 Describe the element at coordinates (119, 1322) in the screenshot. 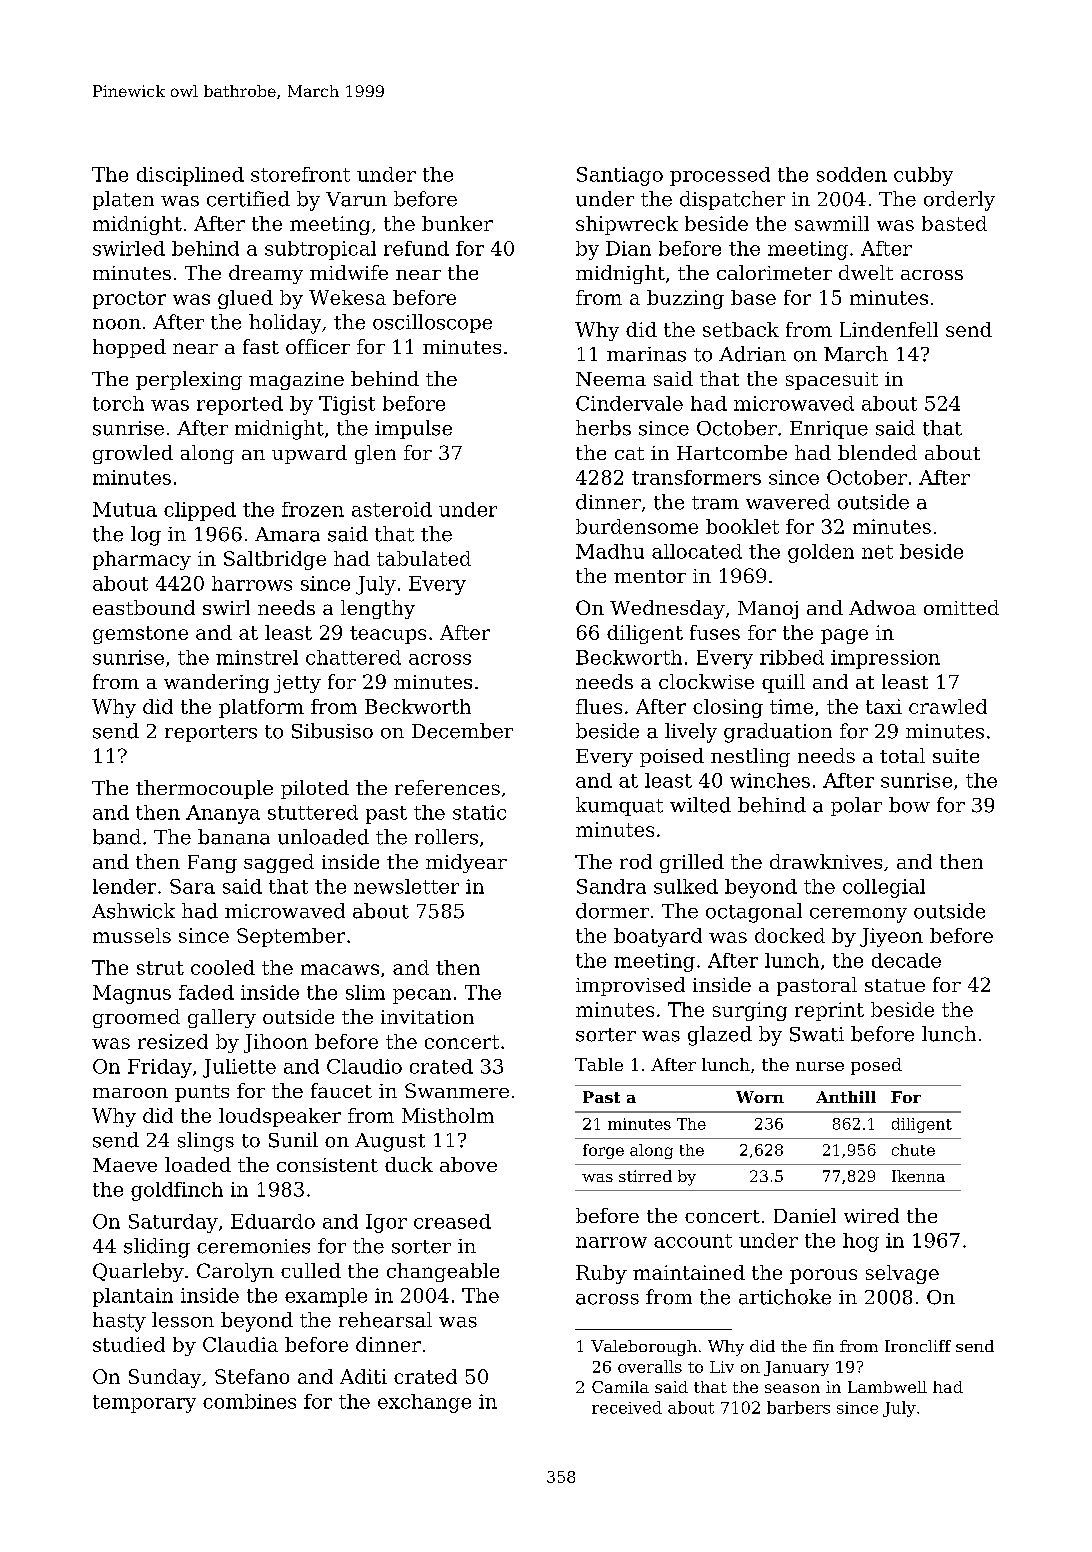

I see `hasty` at that location.
